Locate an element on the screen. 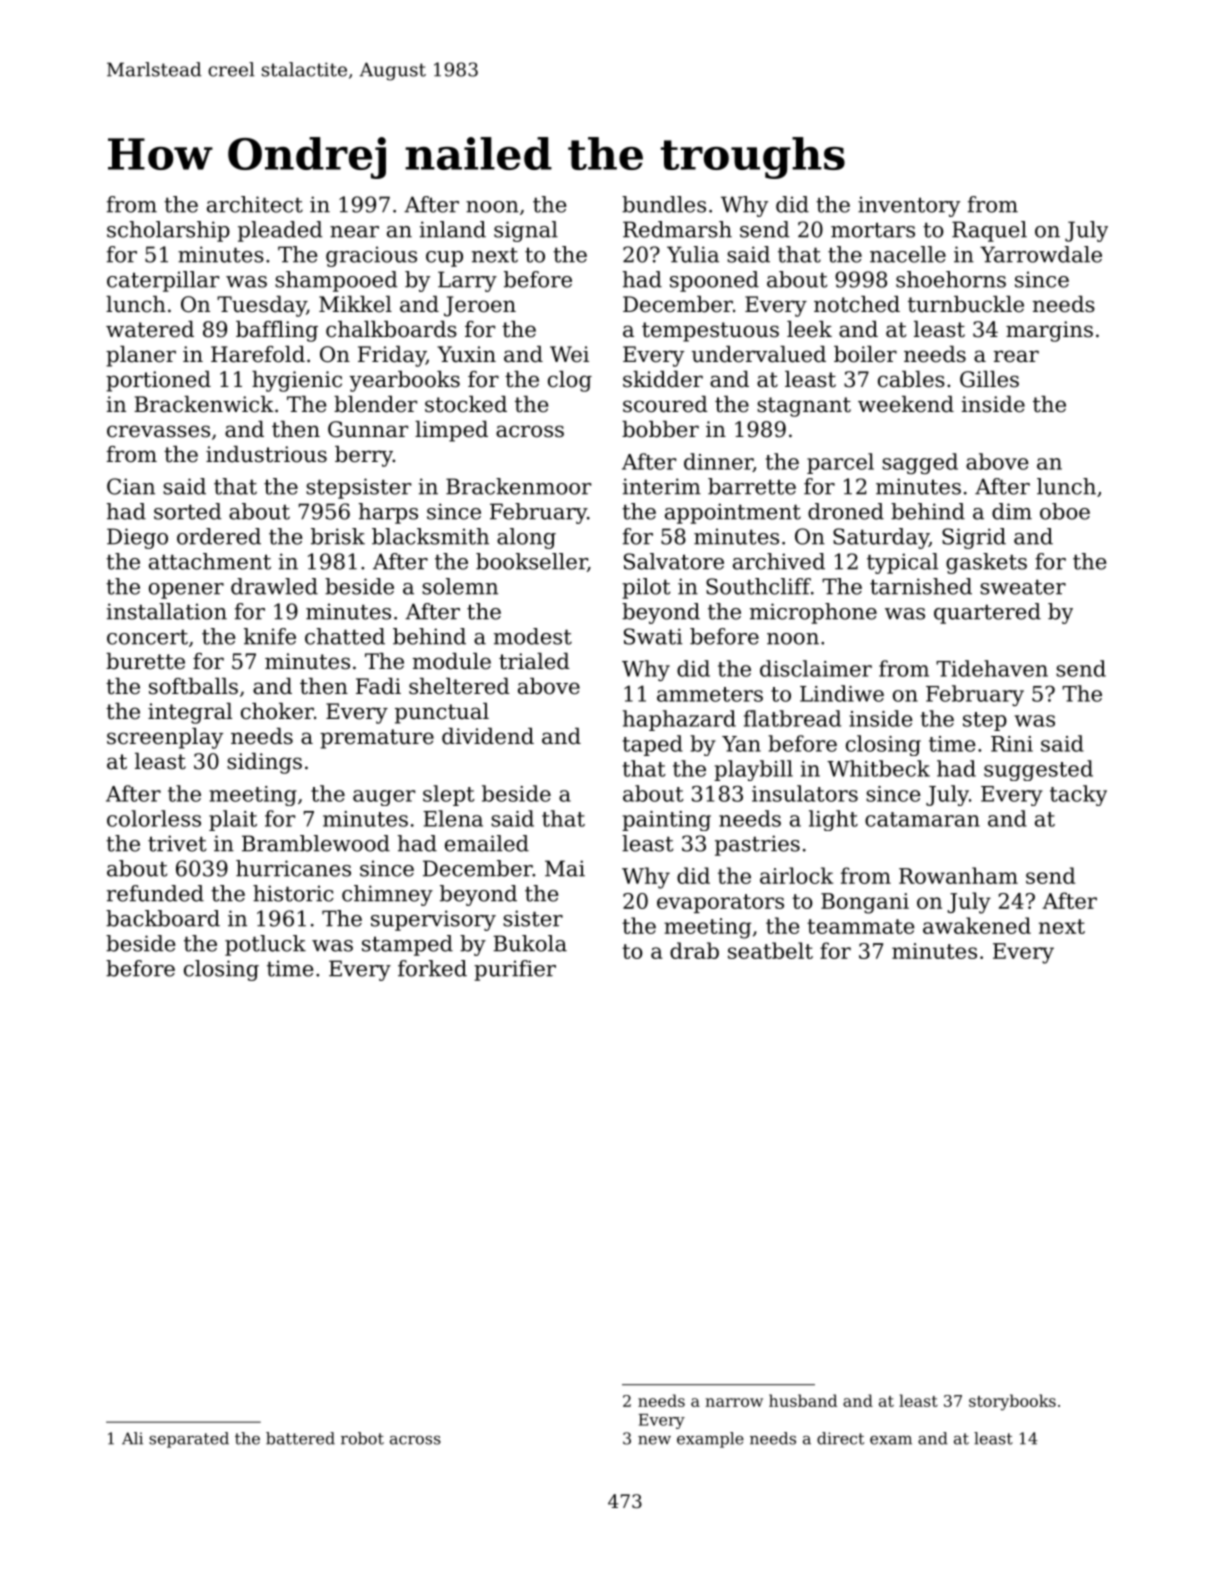 The width and height of the screenshot is (1215, 1572). sweater is located at coordinates (1023, 587).
